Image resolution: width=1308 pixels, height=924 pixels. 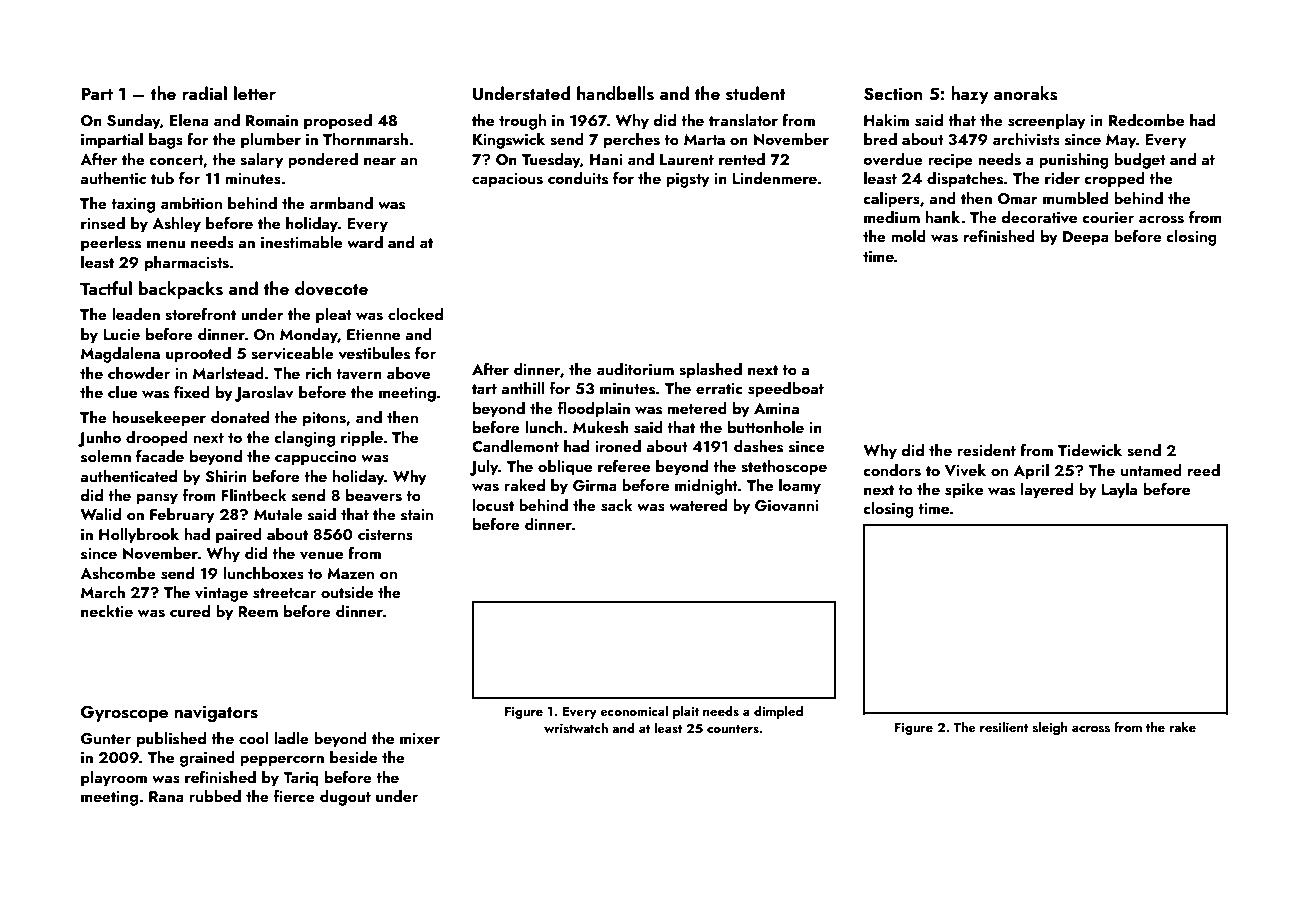 What do you see at coordinates (1025, 93) in the document?
I see `anoraks` at bounding box center [1025, 93].
